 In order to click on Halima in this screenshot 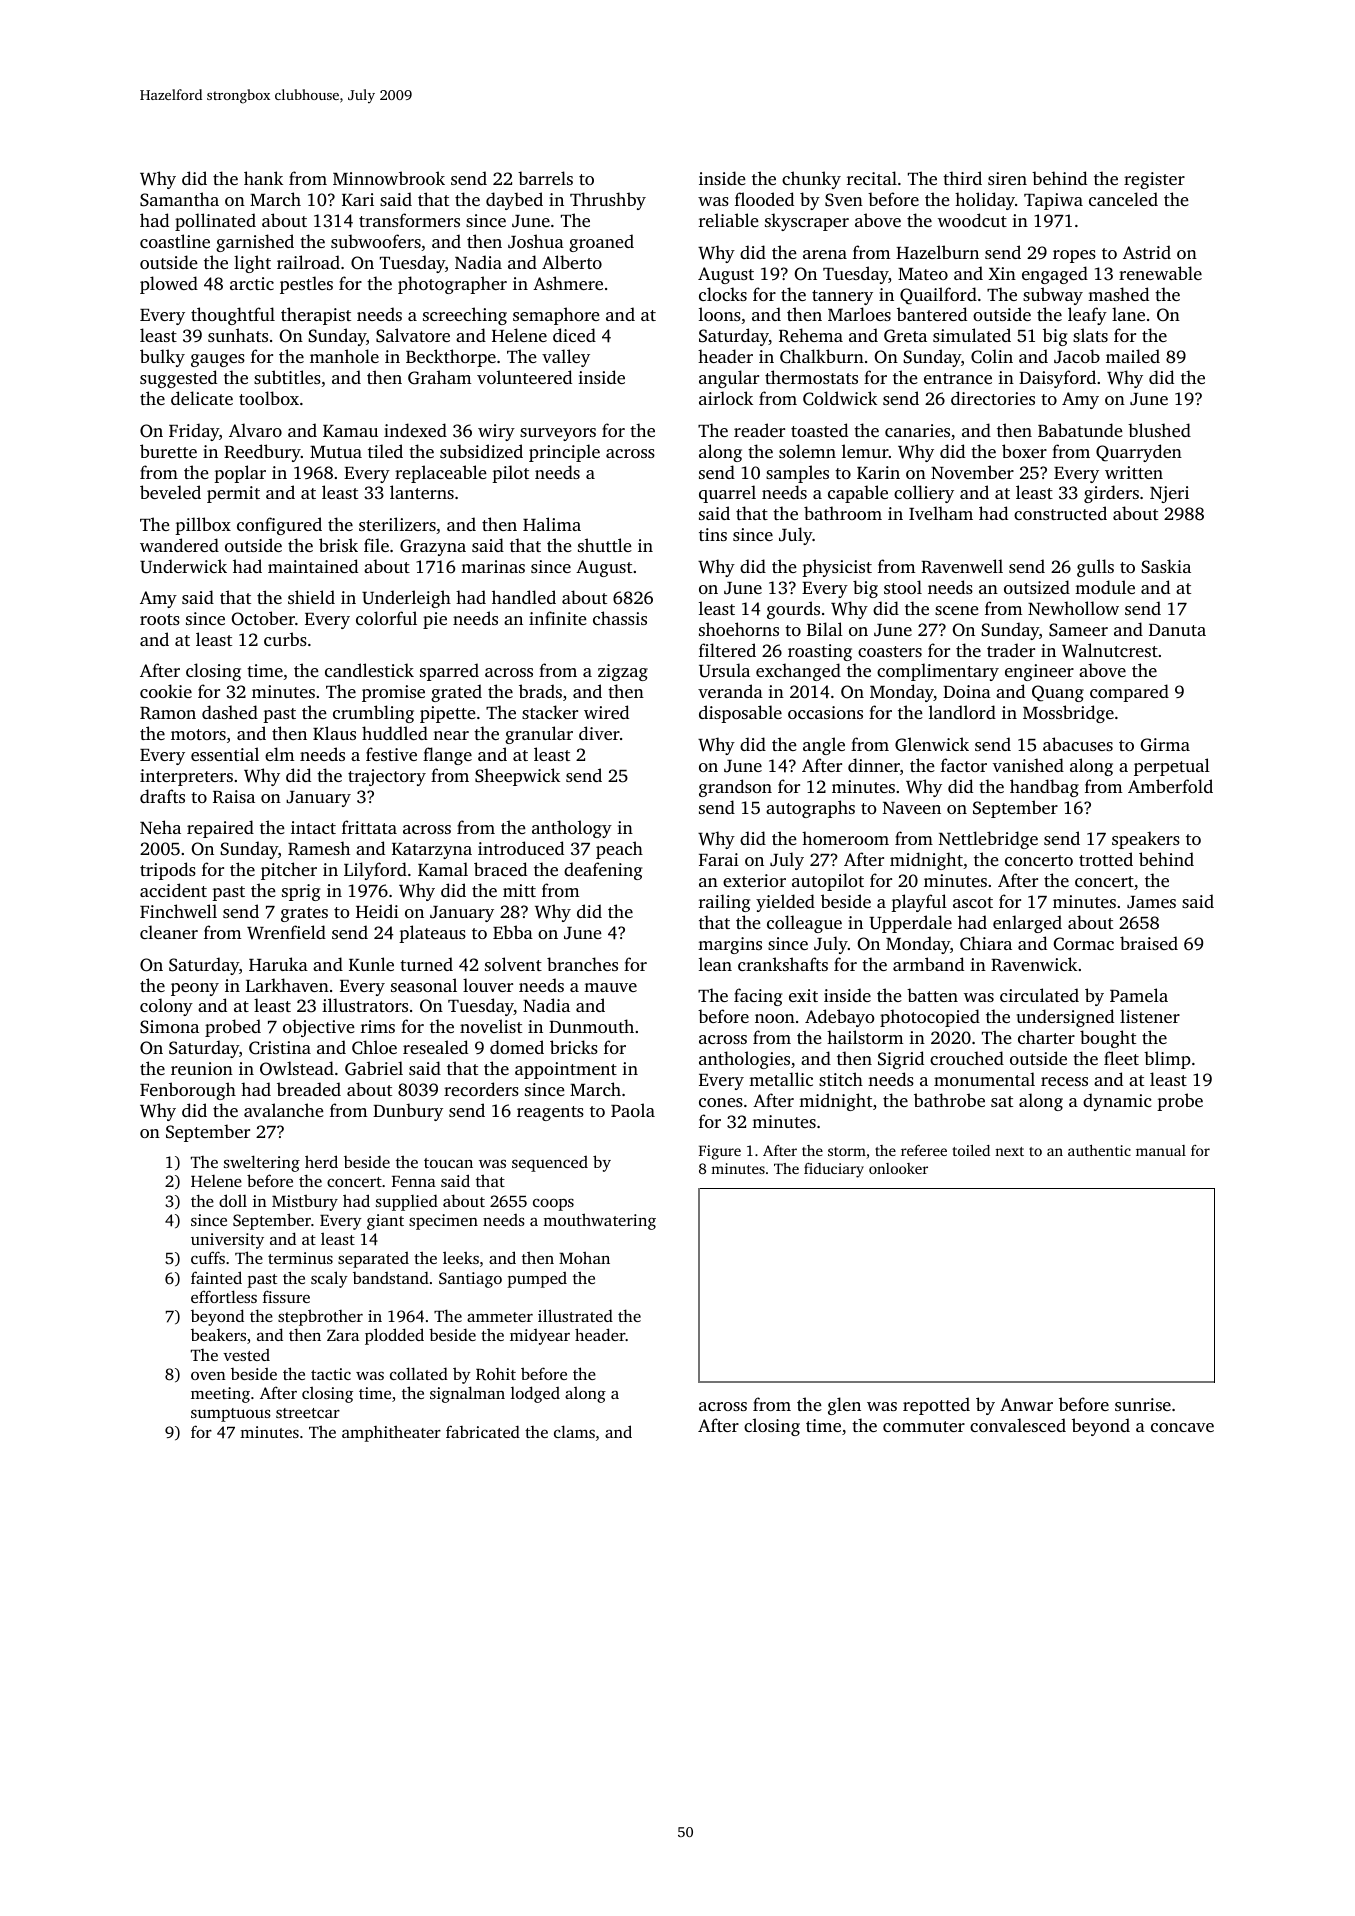, I will do `click(552, 524)`.
